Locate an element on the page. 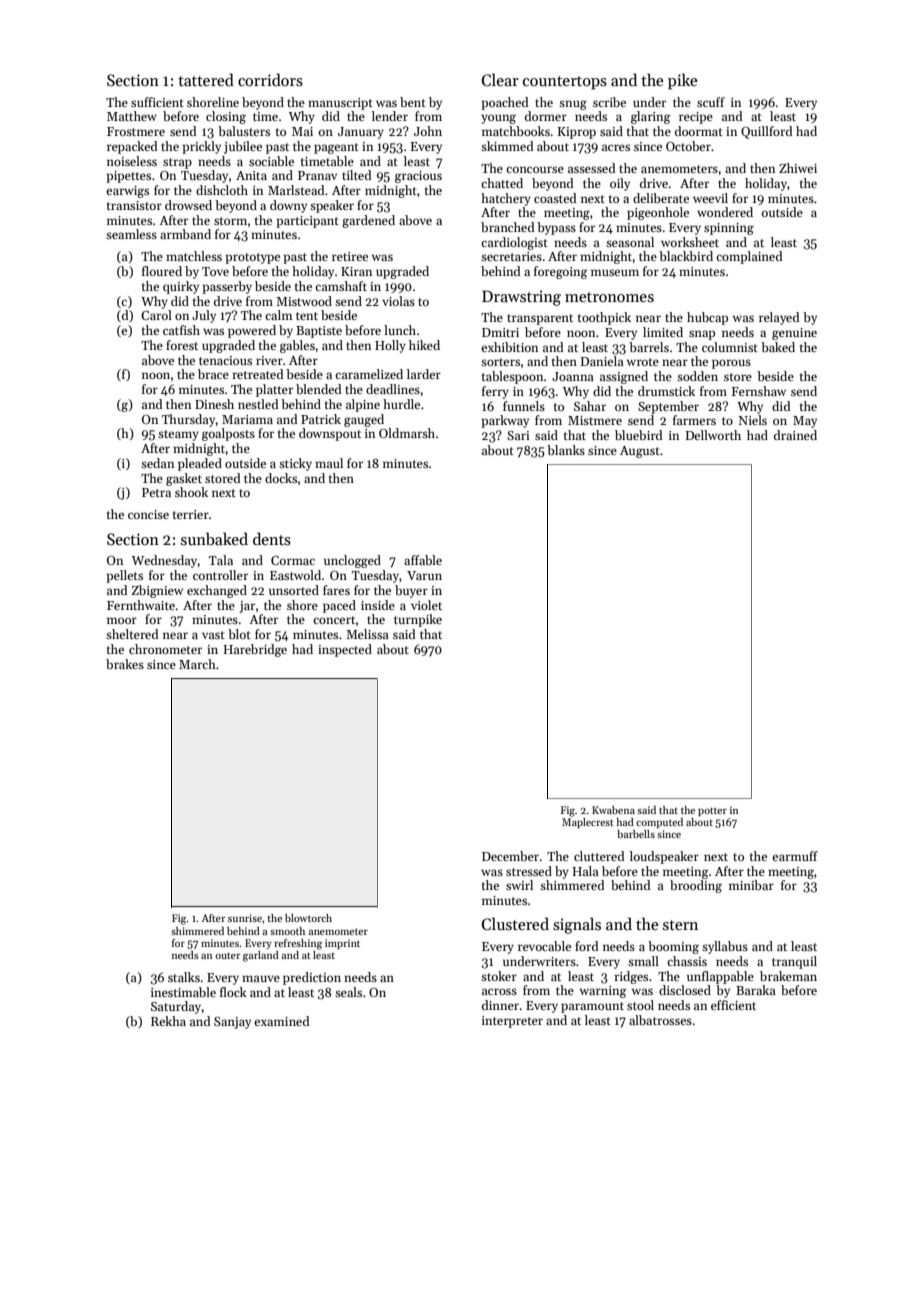  smooth is located at coordinates (287, 931).
